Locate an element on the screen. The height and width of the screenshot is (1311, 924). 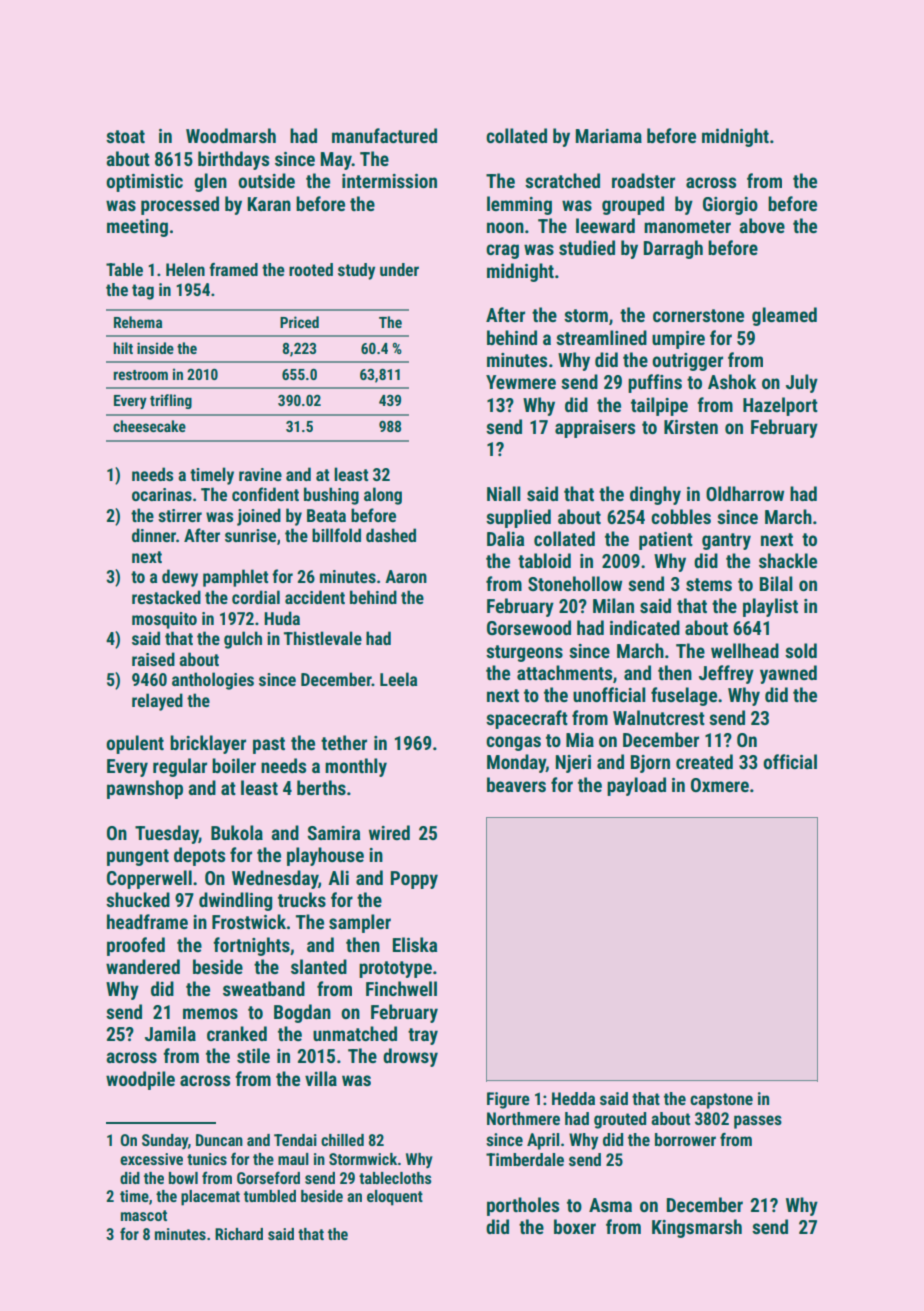
Leela is located at coordinates (399, 679).
